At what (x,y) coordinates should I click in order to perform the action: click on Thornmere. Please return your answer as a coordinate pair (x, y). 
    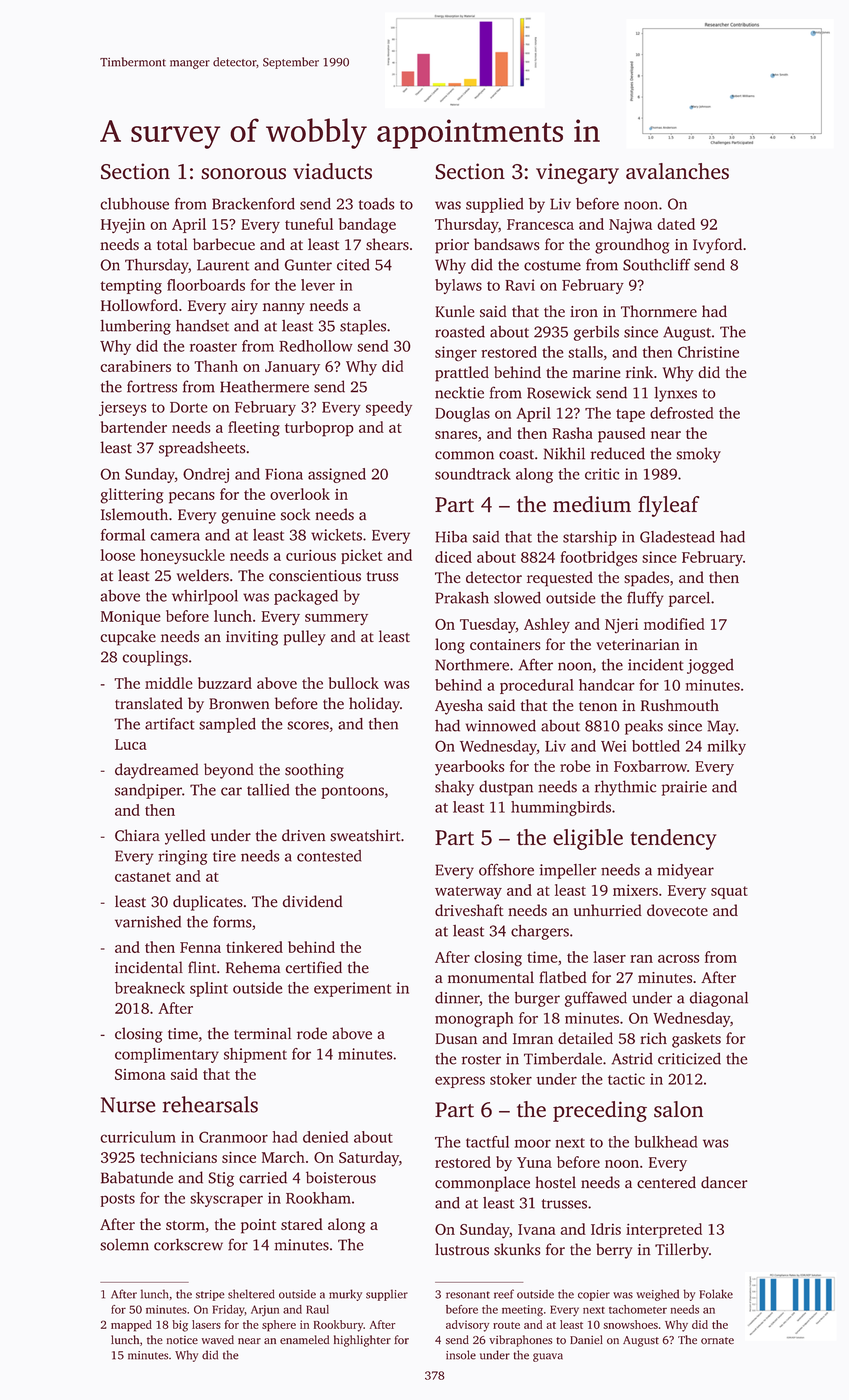
    Looking at the image, I should click on (659, 311).
